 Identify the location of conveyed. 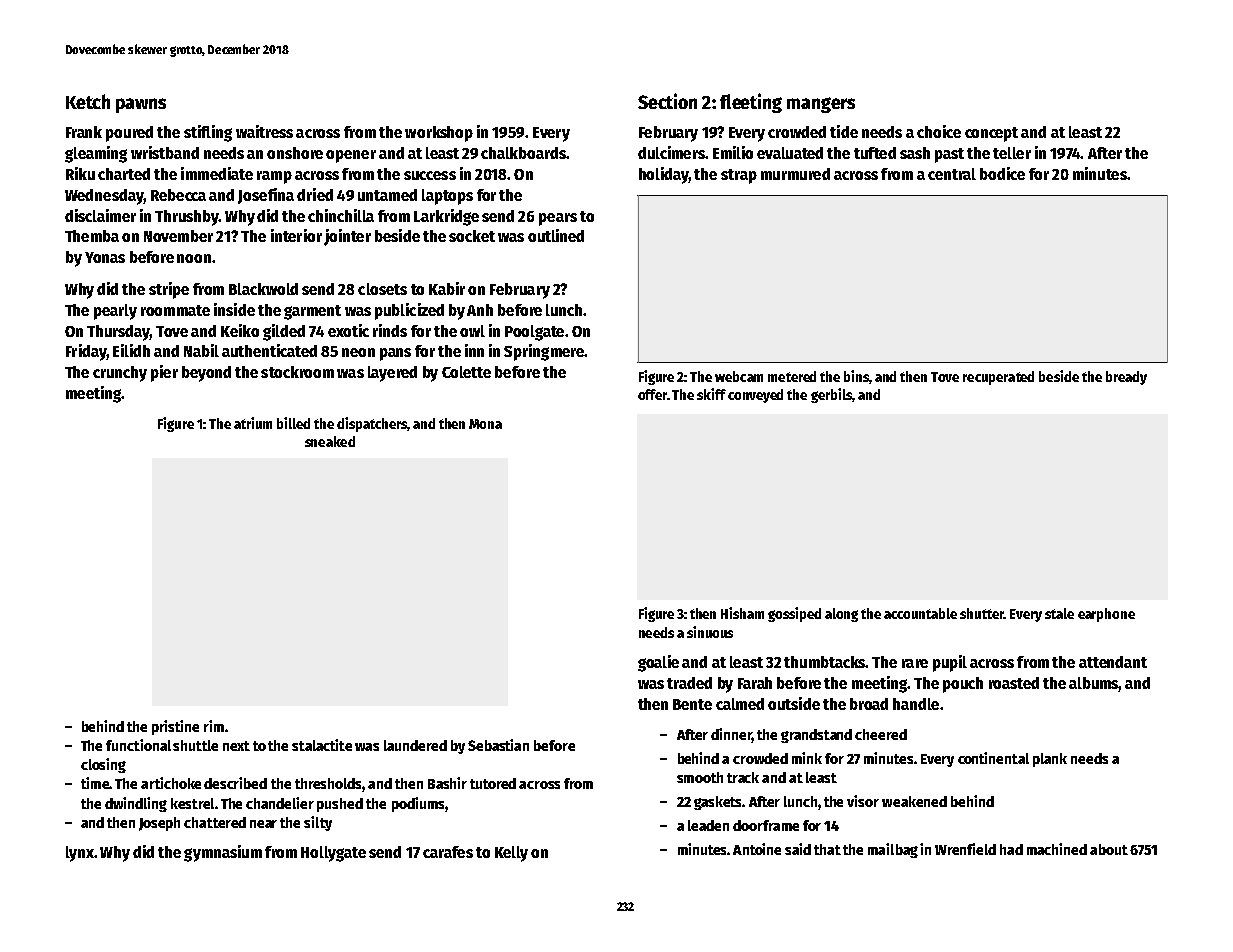
(755, 396).
